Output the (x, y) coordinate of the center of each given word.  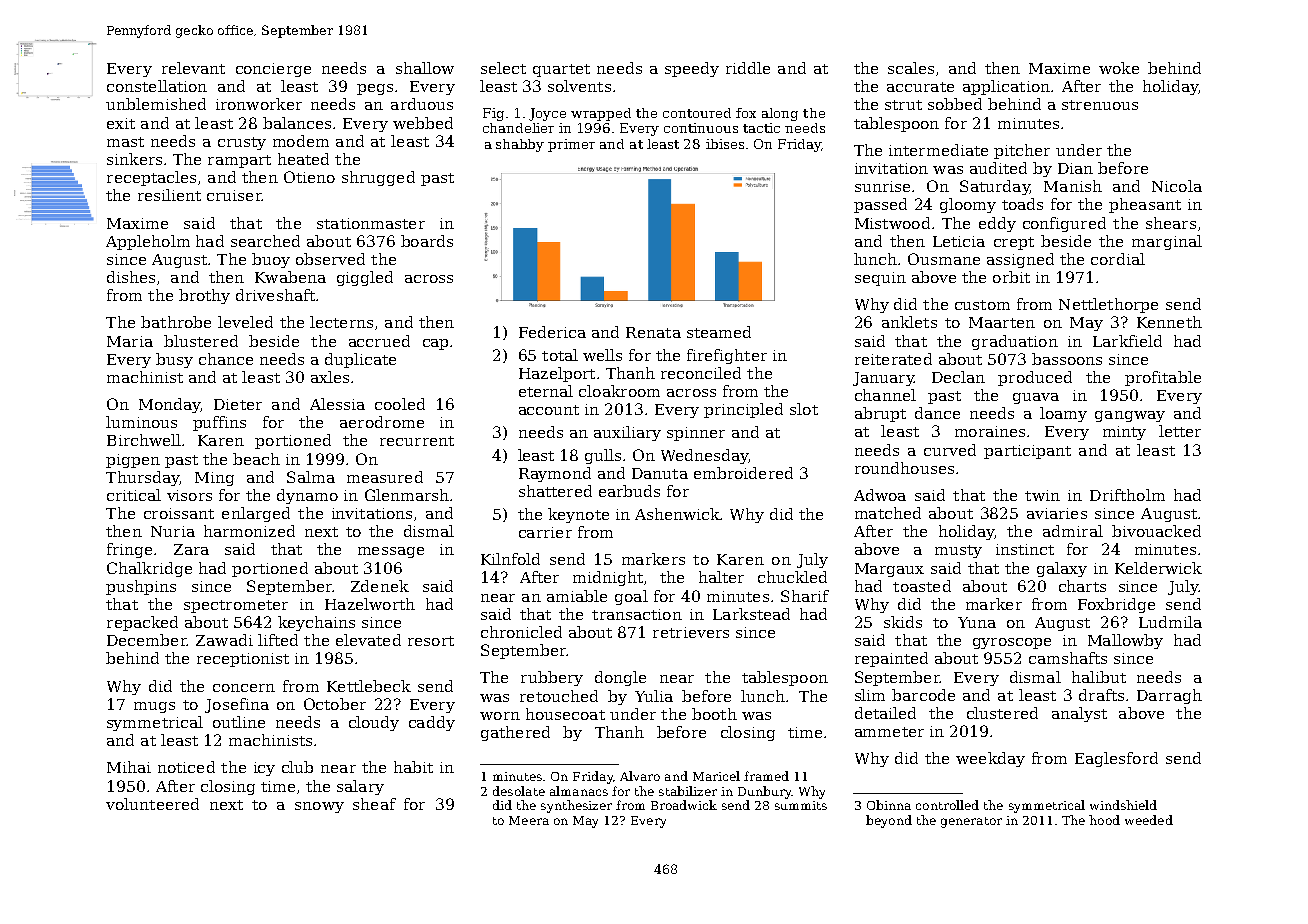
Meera (529, 820)
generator (971, 822)
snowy (319, 807)
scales (911, 68)
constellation (157, 86)
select (503, 68)
